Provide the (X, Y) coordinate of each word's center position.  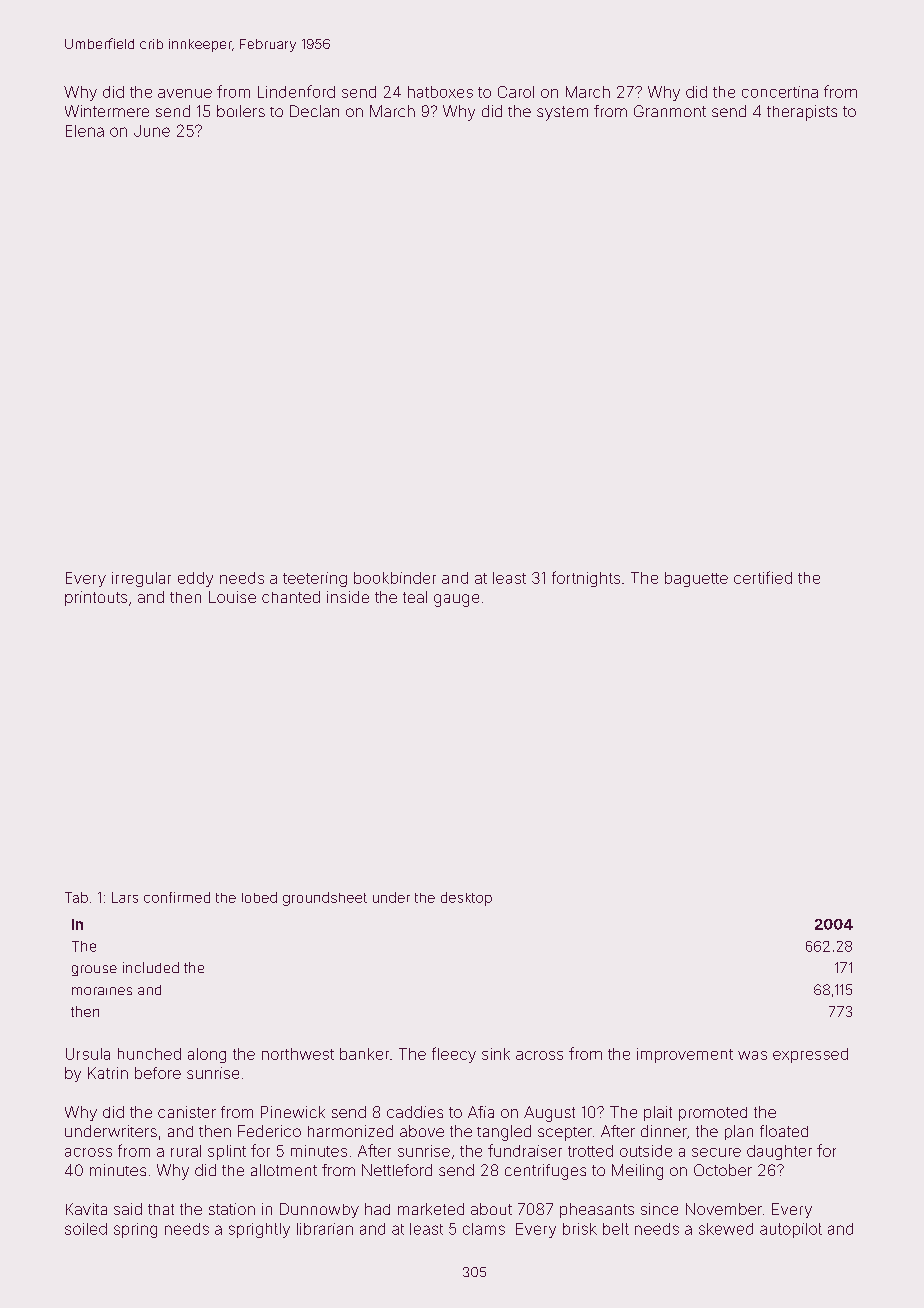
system (562, 113)
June (152, 131)
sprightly (259, 1230)
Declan (314, 111)
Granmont (670, 111)
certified (763, 577)
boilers (241, 111)
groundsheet (325, 899)
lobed (259, 897)
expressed (810, 1055)
